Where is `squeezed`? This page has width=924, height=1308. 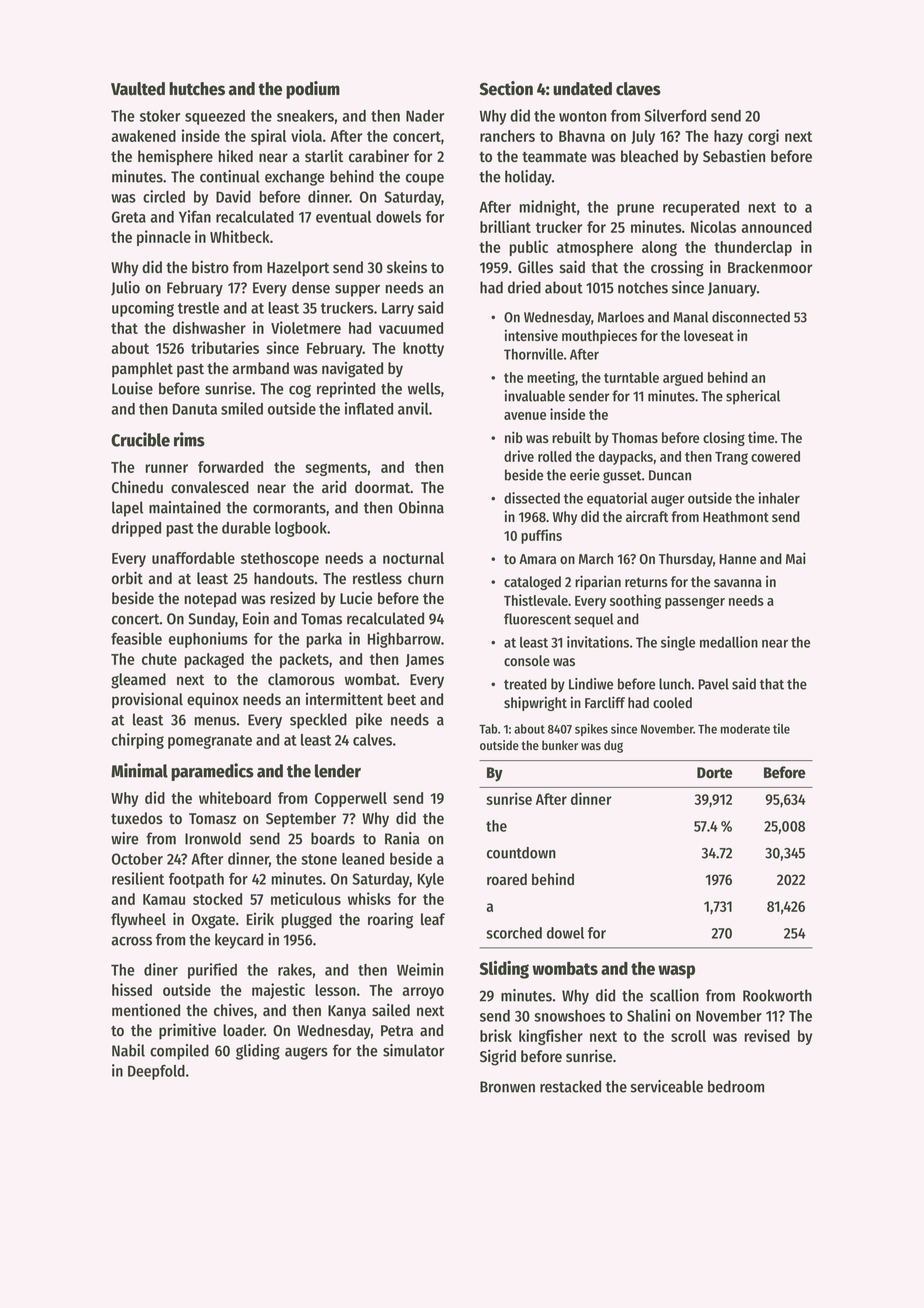 squeezed is located at coordinates (215, 117).
